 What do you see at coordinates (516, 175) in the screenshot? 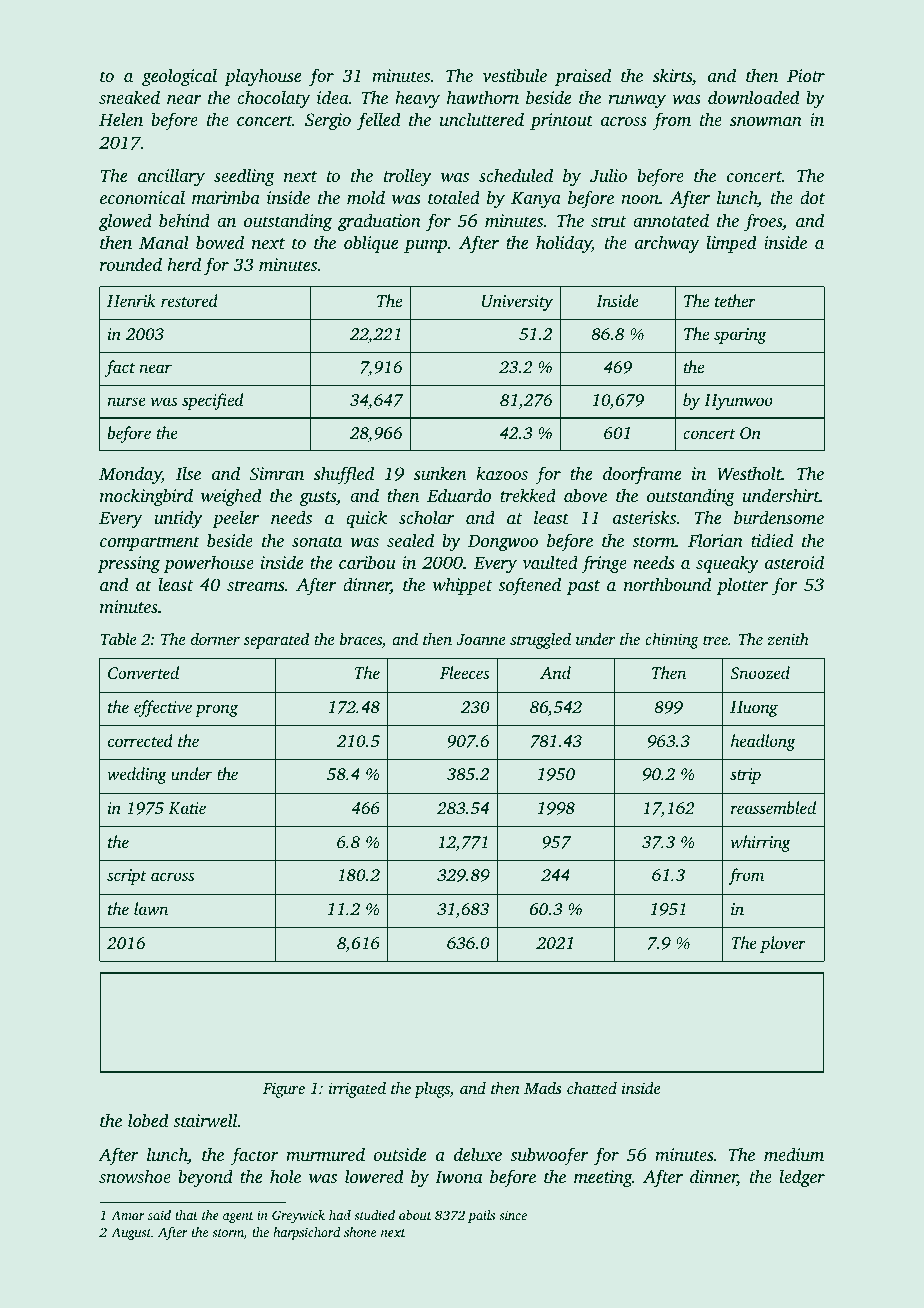
I see `scheduled` at bounding box center [516, 175].
